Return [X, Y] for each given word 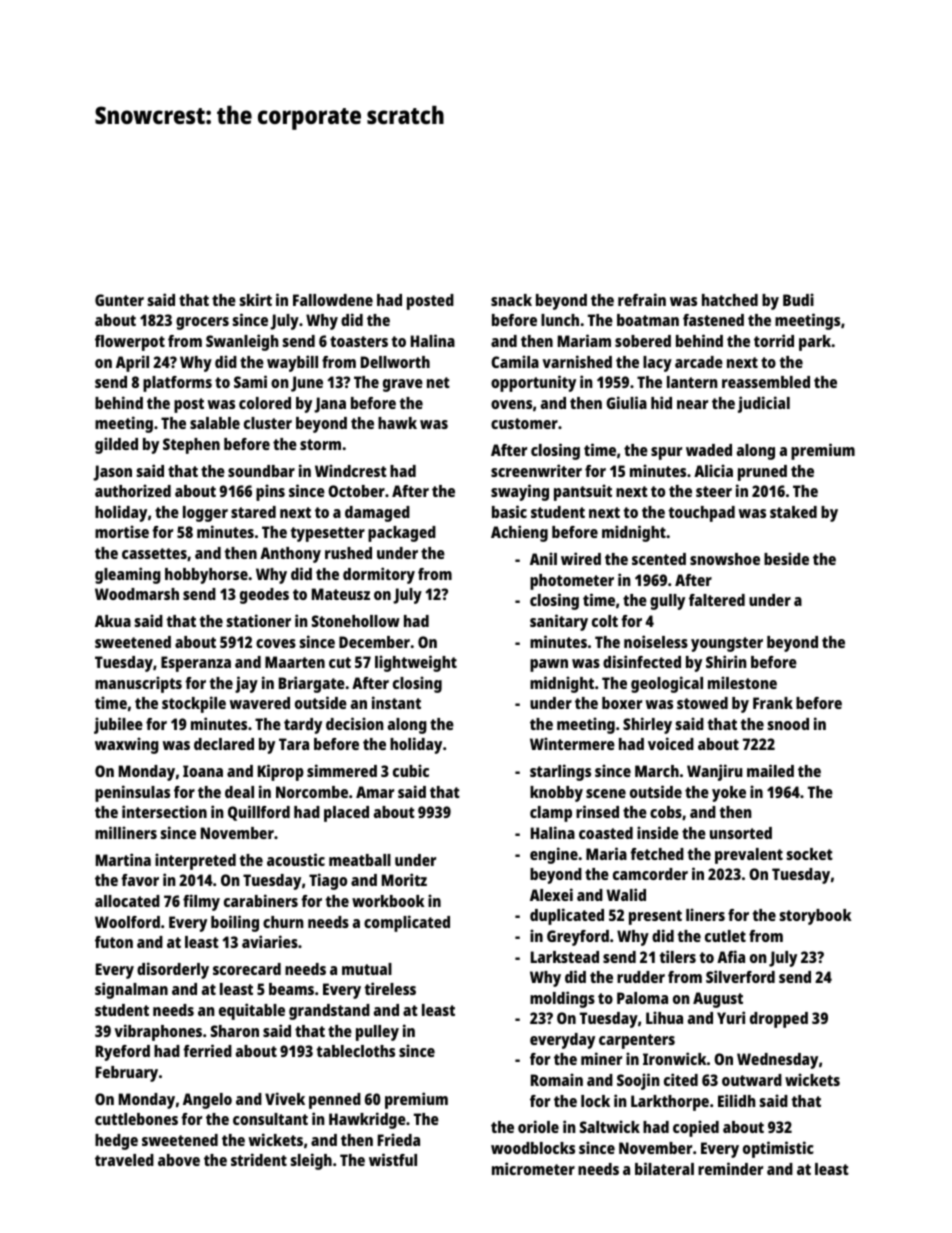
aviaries [270, 941]
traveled [124, 1160]
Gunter [119, 300]
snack [511, 300]
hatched [730, 300]
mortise [122, 531]
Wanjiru [714, 772]
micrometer [533, 1168]
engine [554, 855]
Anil [543, 558]
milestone [742, 682]
